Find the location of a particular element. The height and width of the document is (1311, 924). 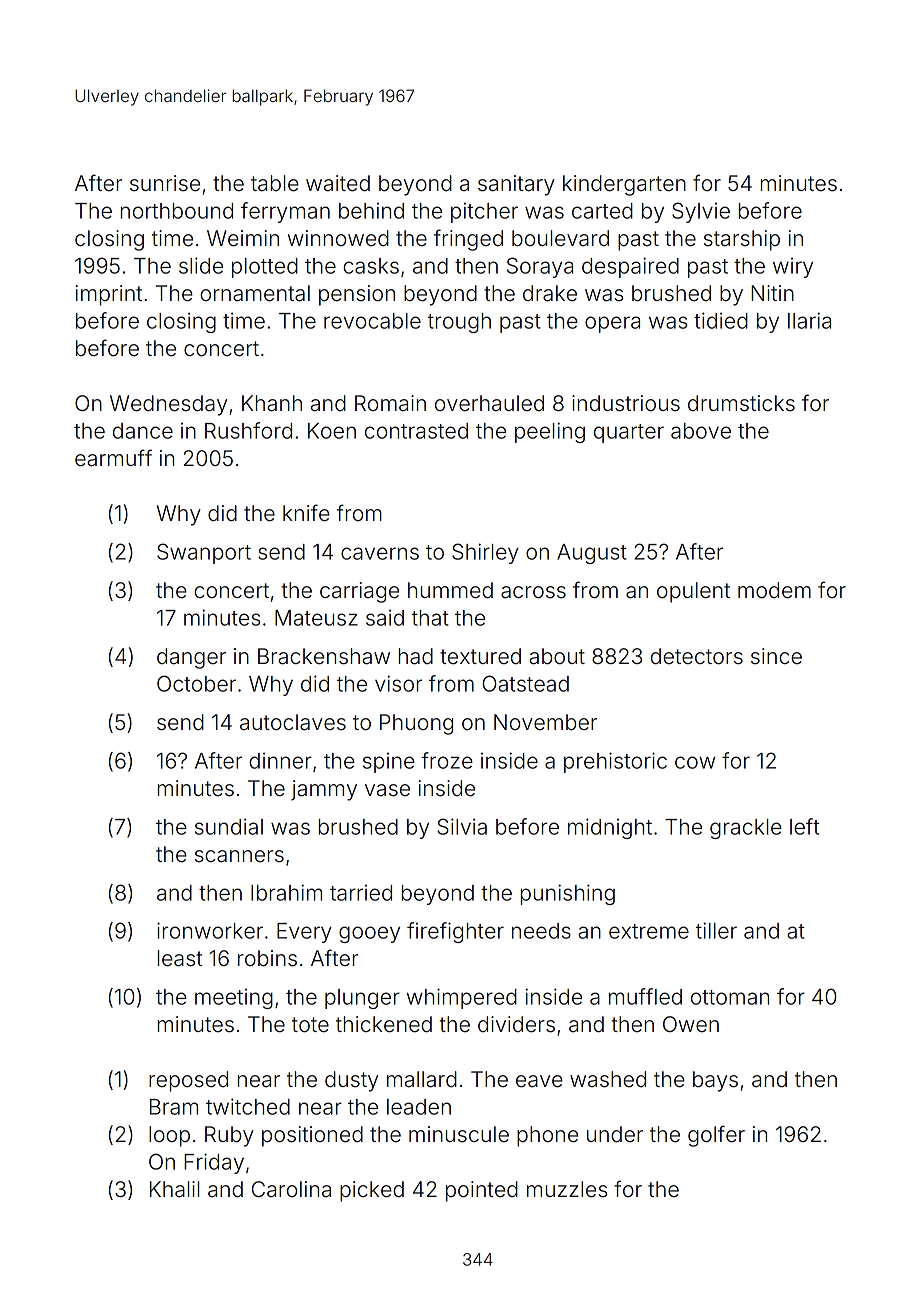

pitcher is located at coordinates (484, 212).
